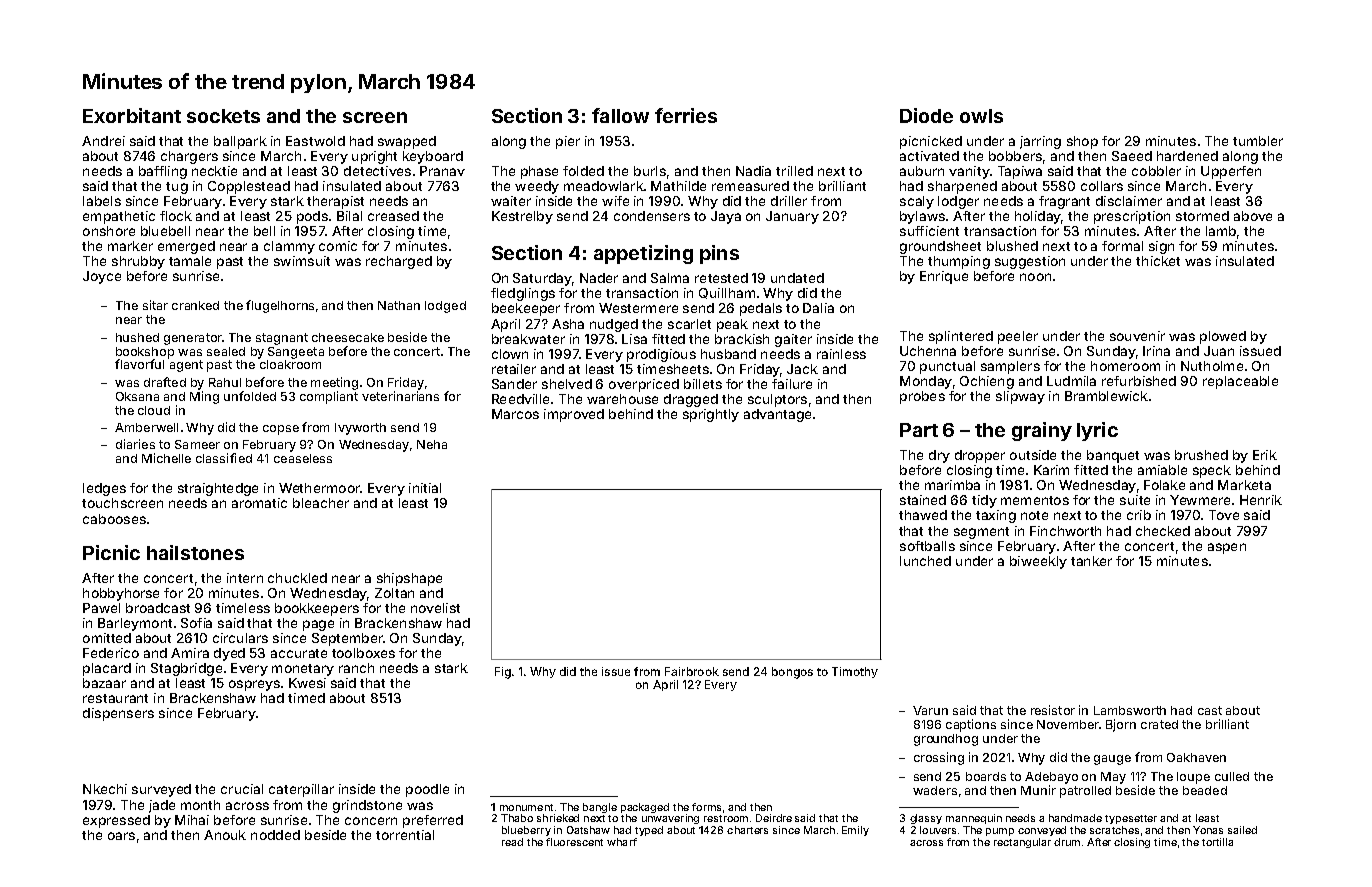  Describe the element at coordinates (312, 217) in the screenshot. I see `pods` at that location.
